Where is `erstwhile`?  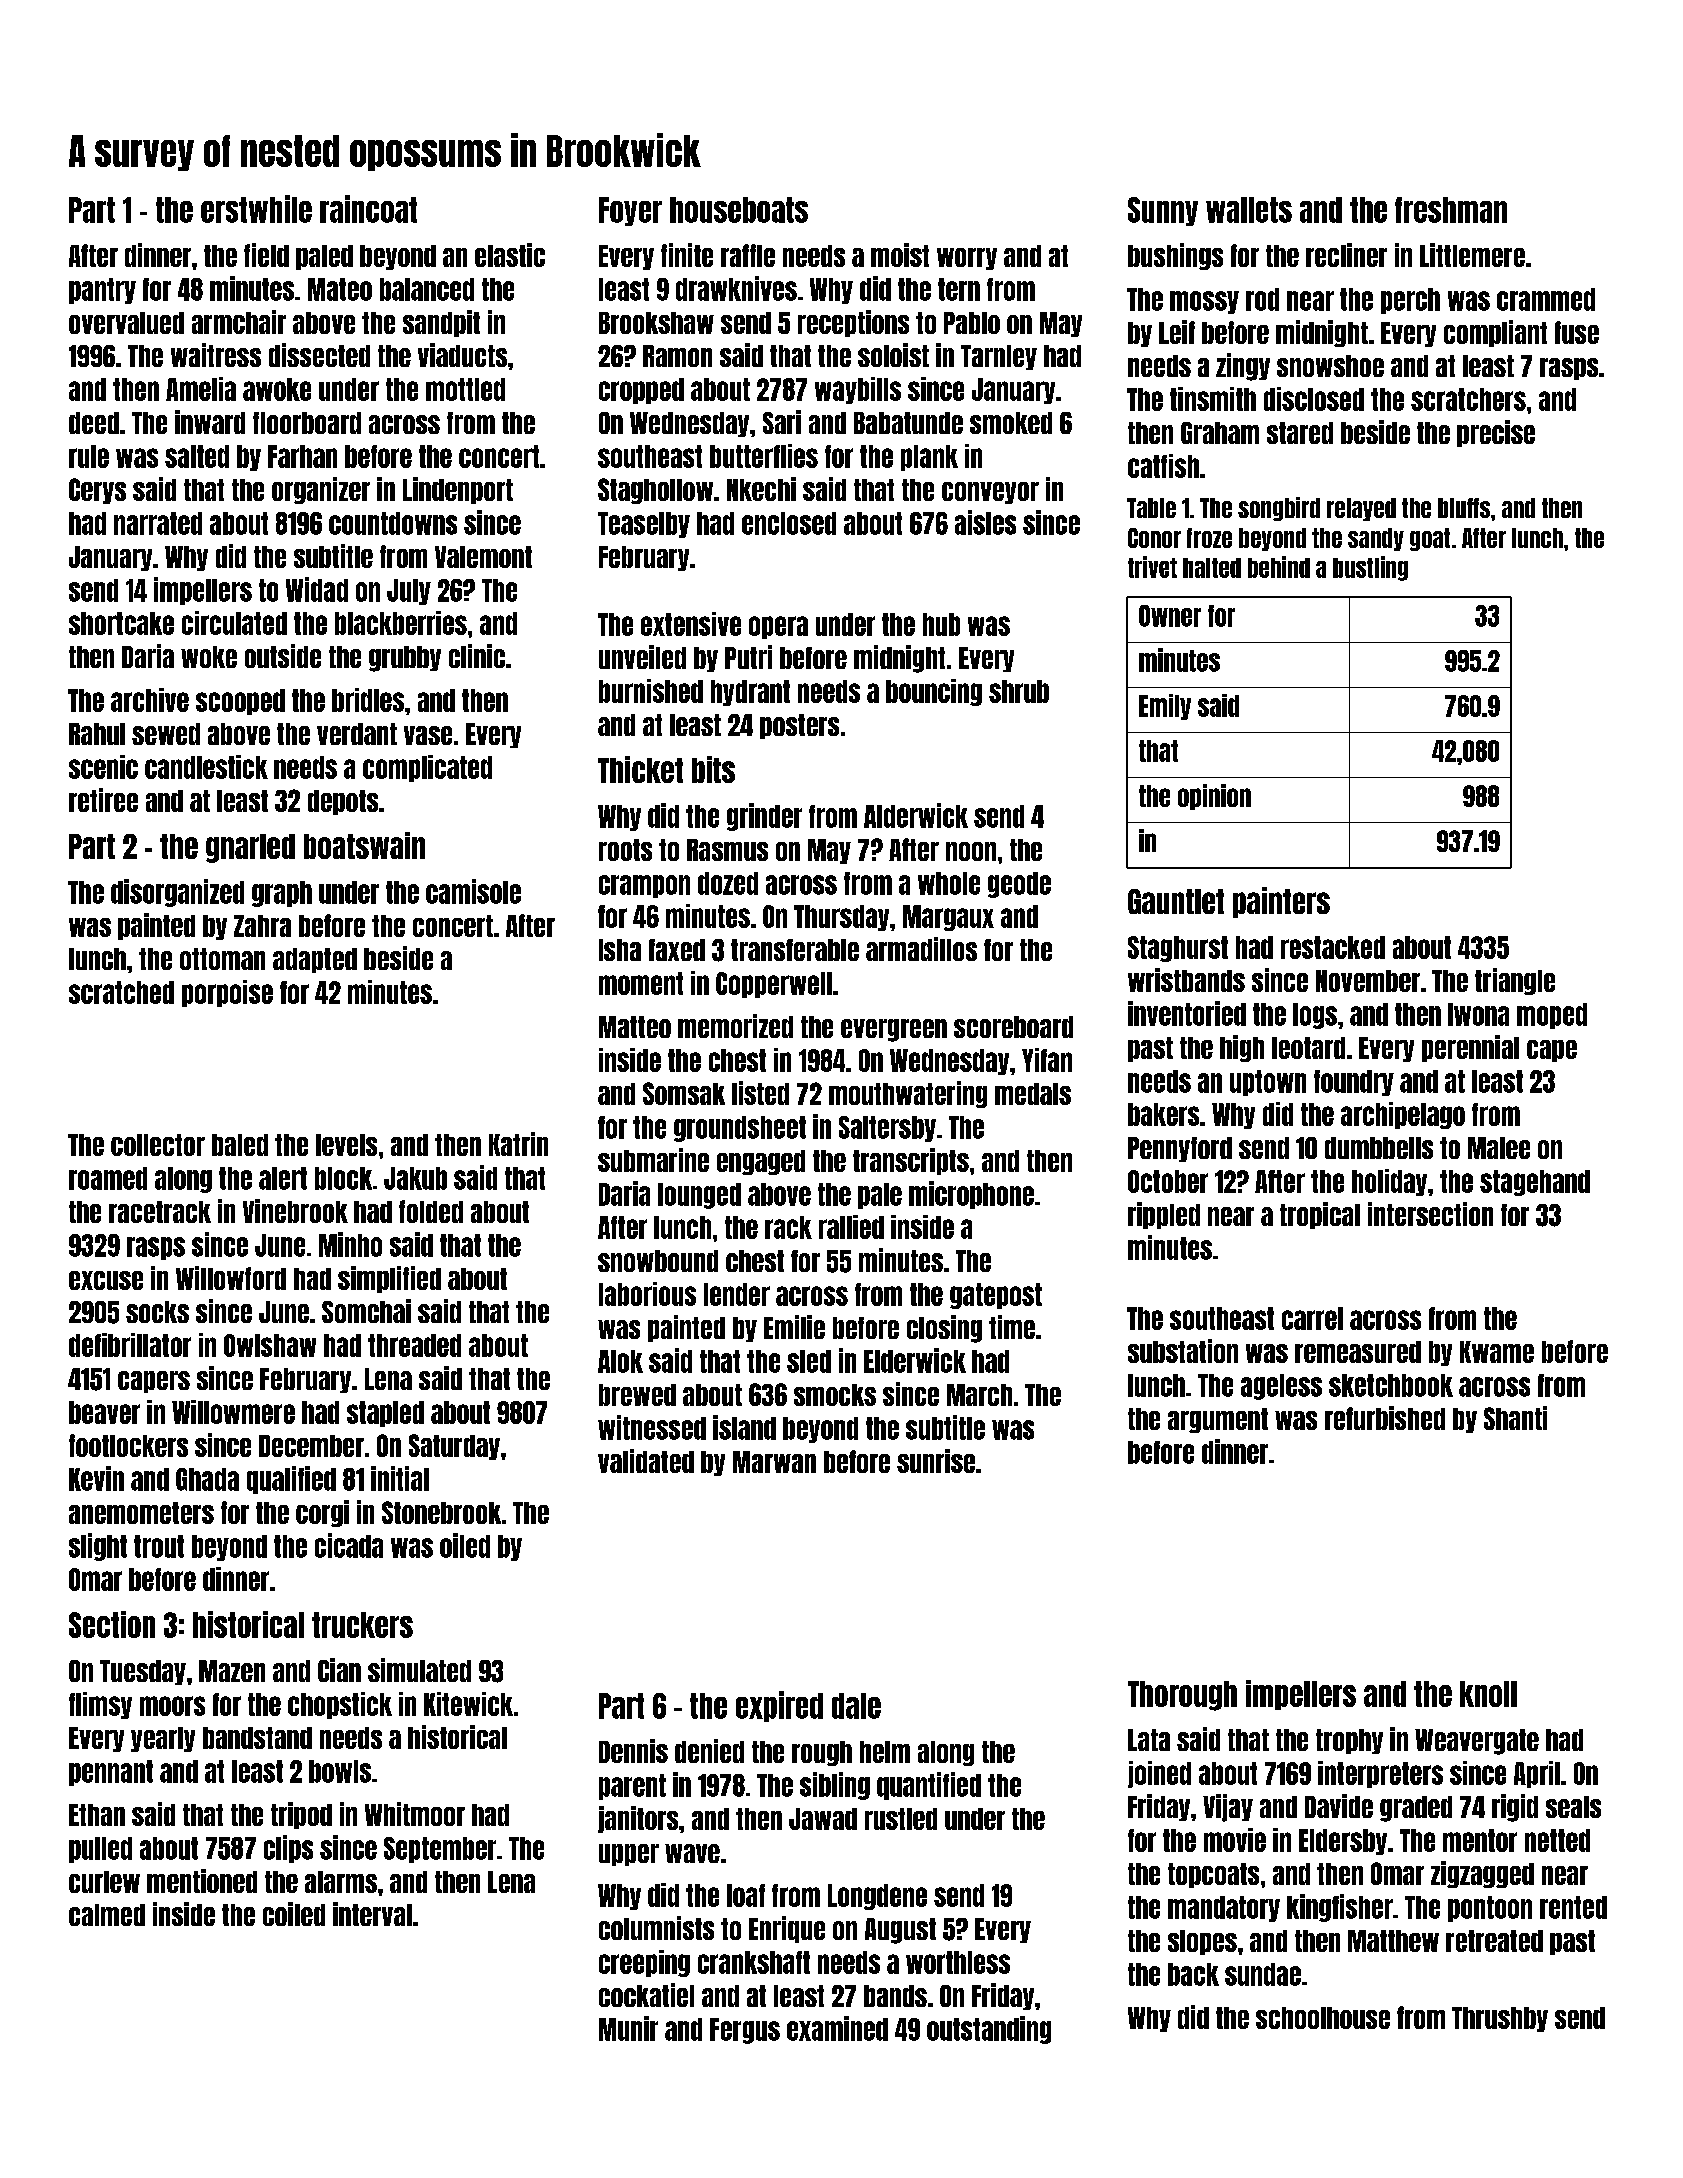 erstwhile is located at coordinates (256, 209).
